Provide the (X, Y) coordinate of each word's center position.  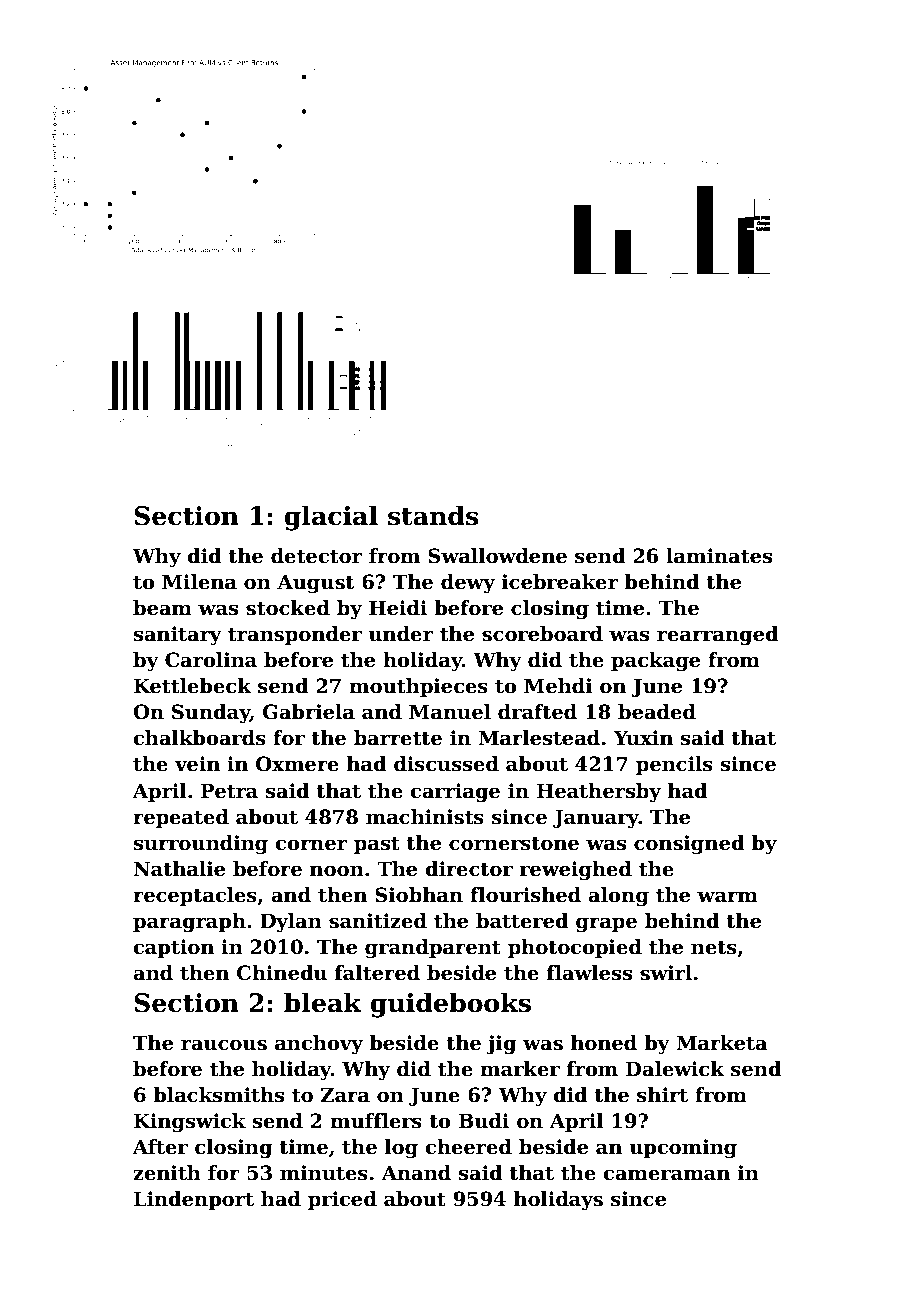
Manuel (450, 712)
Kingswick (190, 1123)
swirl (666, 973)
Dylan (291, 923)
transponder (295, 635)
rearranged (717, 636)
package (655, 662)
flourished (525, 895)
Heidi (398, 608)
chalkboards (199, 738)
